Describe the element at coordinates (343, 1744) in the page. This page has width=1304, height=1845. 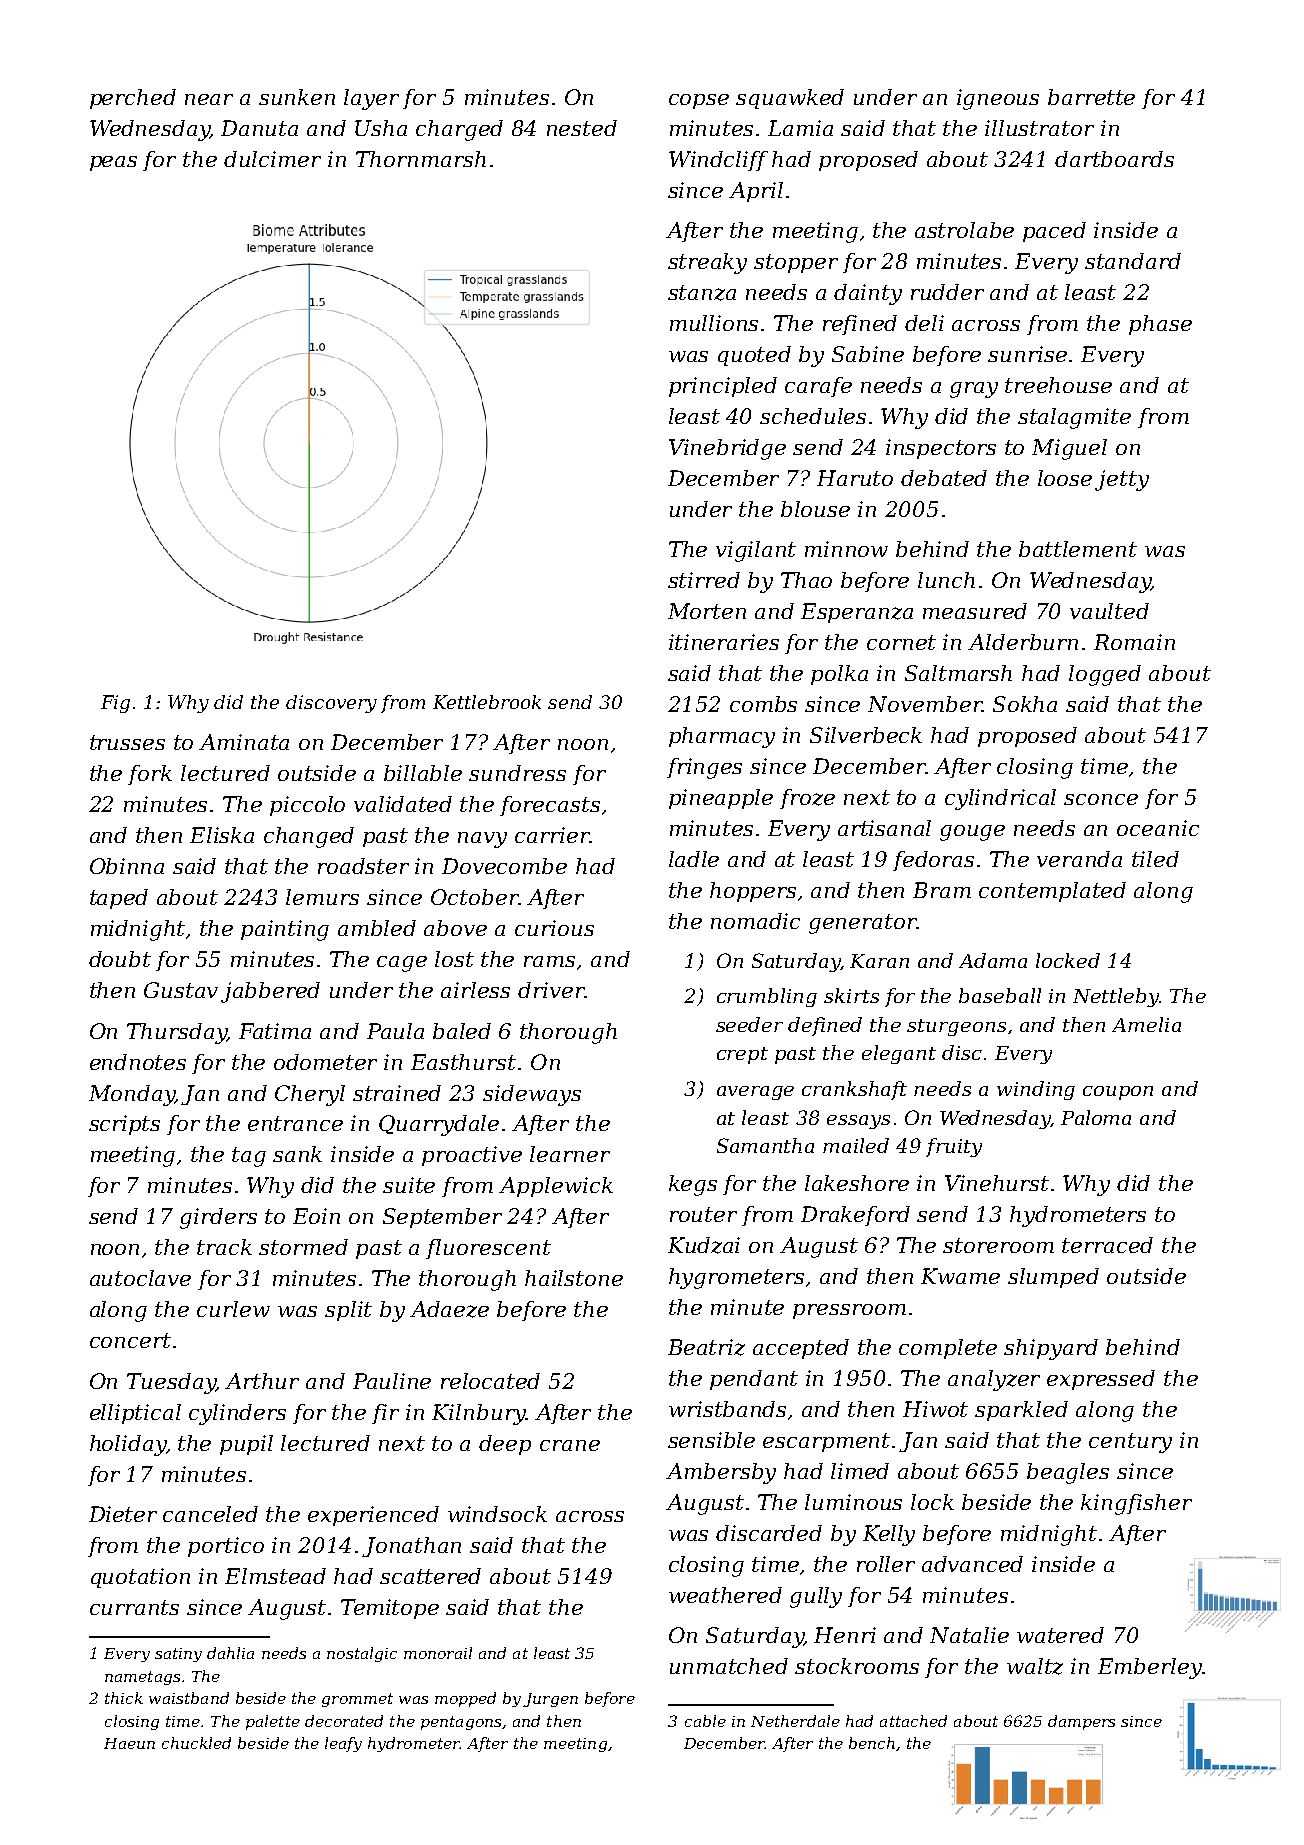
I see `leafy` at that location.
